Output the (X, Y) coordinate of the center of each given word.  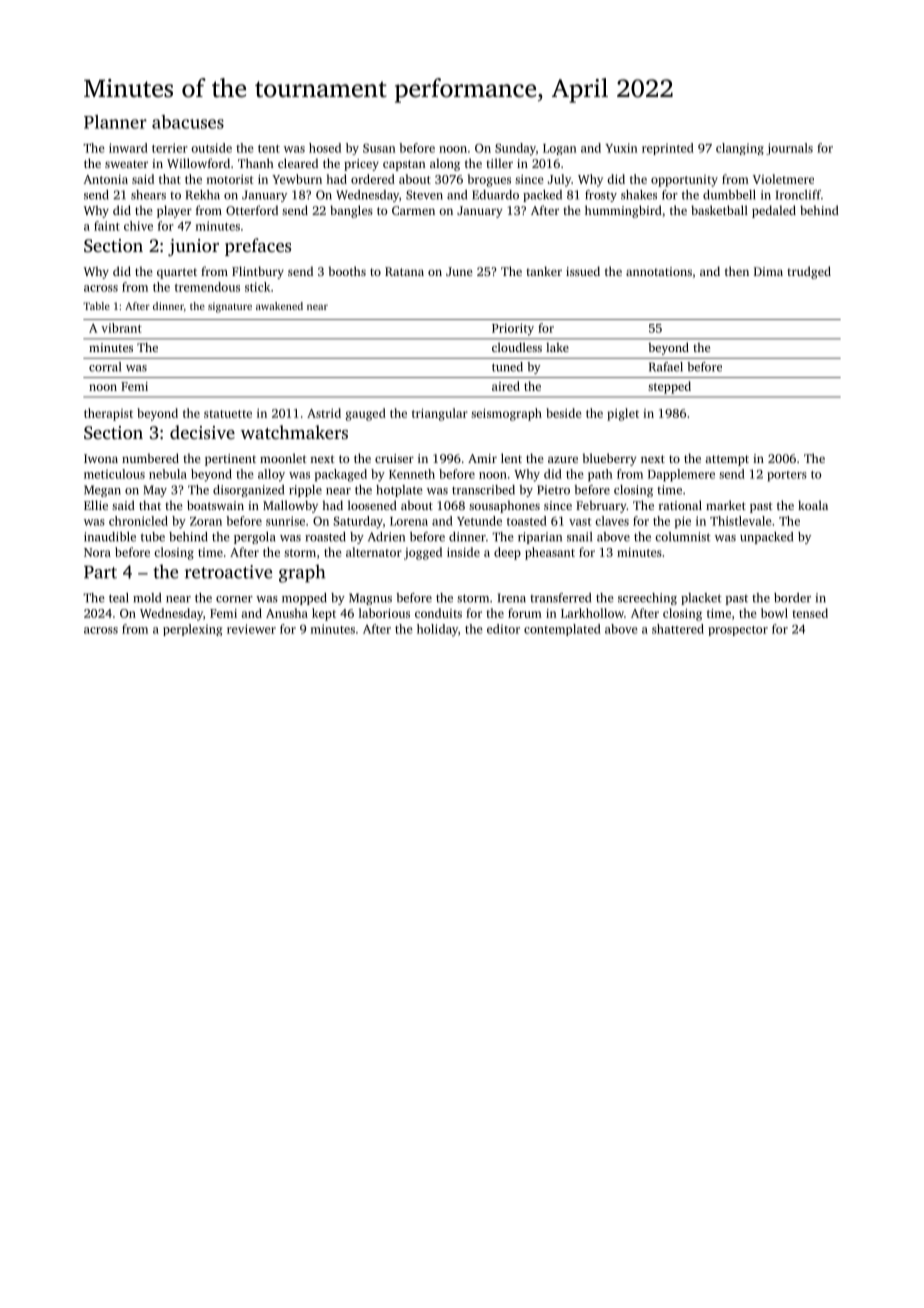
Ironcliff (798, 195)
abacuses (188, 122)
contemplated (562, 630)
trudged (809, 272)
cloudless (517, 347)
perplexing (192, 630)
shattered (678, 629)
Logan (560, 149)
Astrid (324, 413)
